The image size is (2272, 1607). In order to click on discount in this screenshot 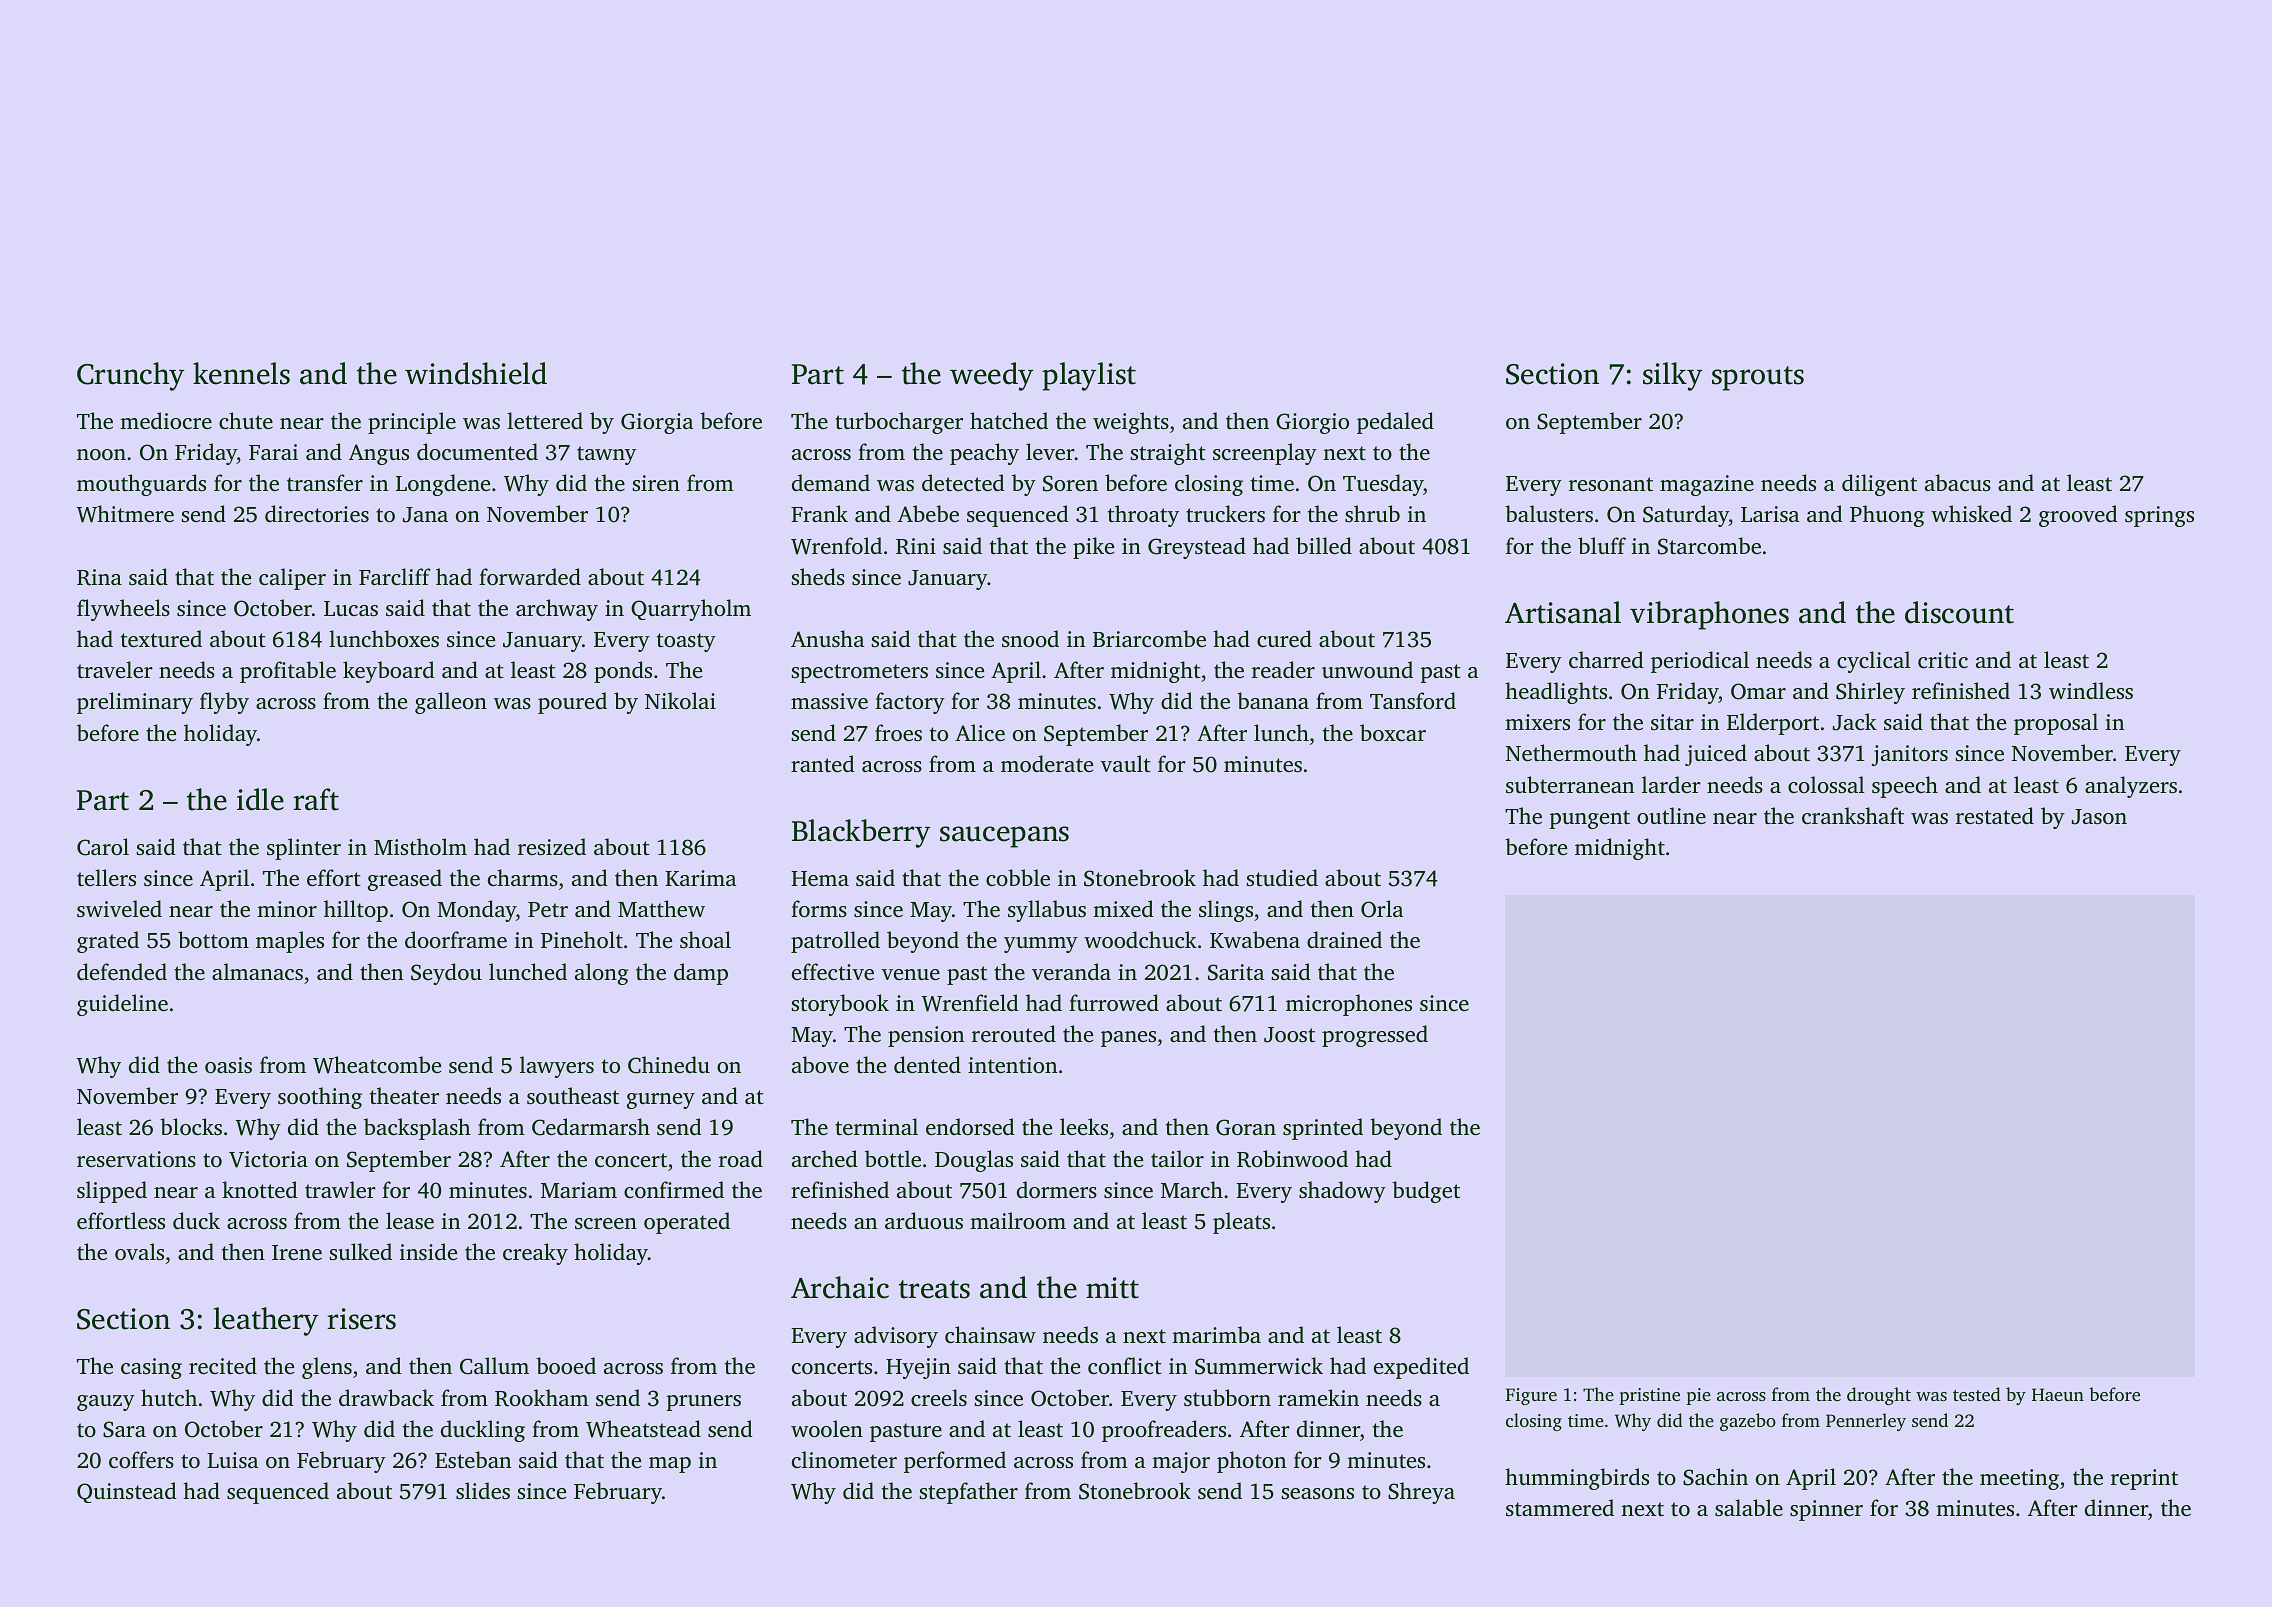, I will do `click(1959, 612)`.
